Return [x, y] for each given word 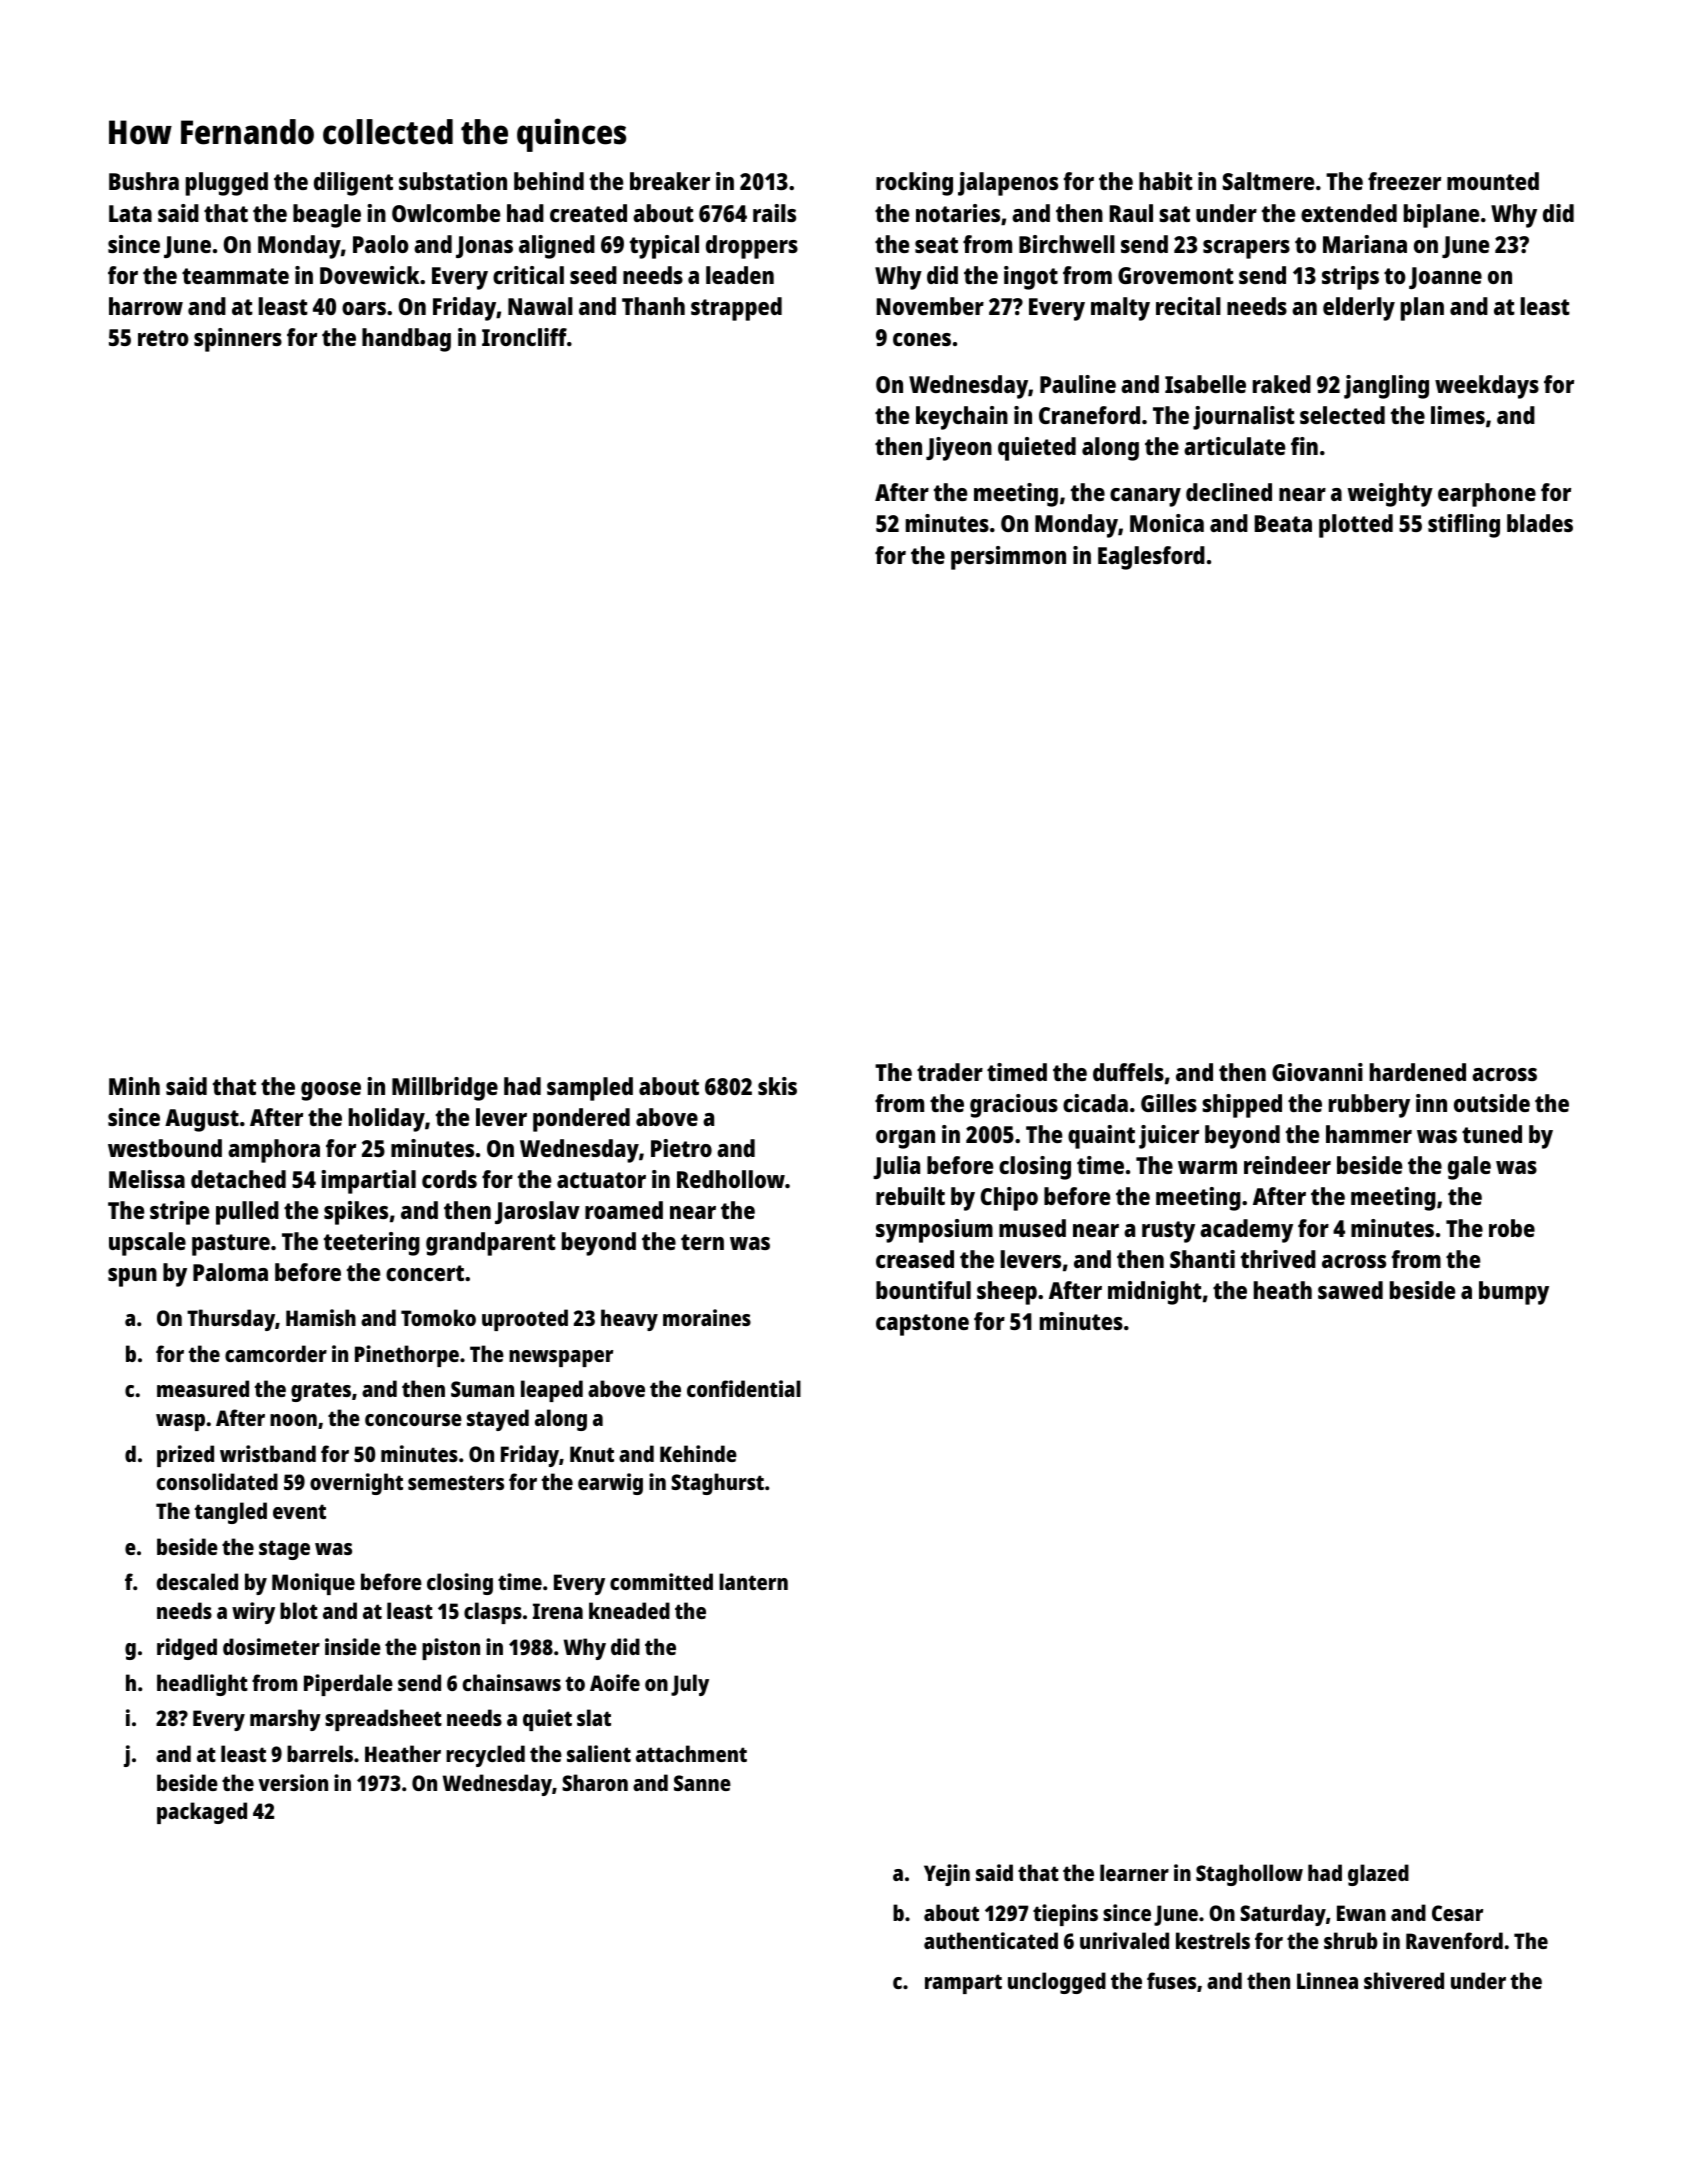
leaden [740, 275]
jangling [1386, 387]
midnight [1155, 1293]
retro [163, 338]
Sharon [595, 1782]
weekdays [1487, 387]
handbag [406, 340]
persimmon [1008, 558]
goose [331, 1091]
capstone [922, 1325]
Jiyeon [959, 449]
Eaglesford [1151, 558]
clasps [493, 1613]
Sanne [702, 1783]
